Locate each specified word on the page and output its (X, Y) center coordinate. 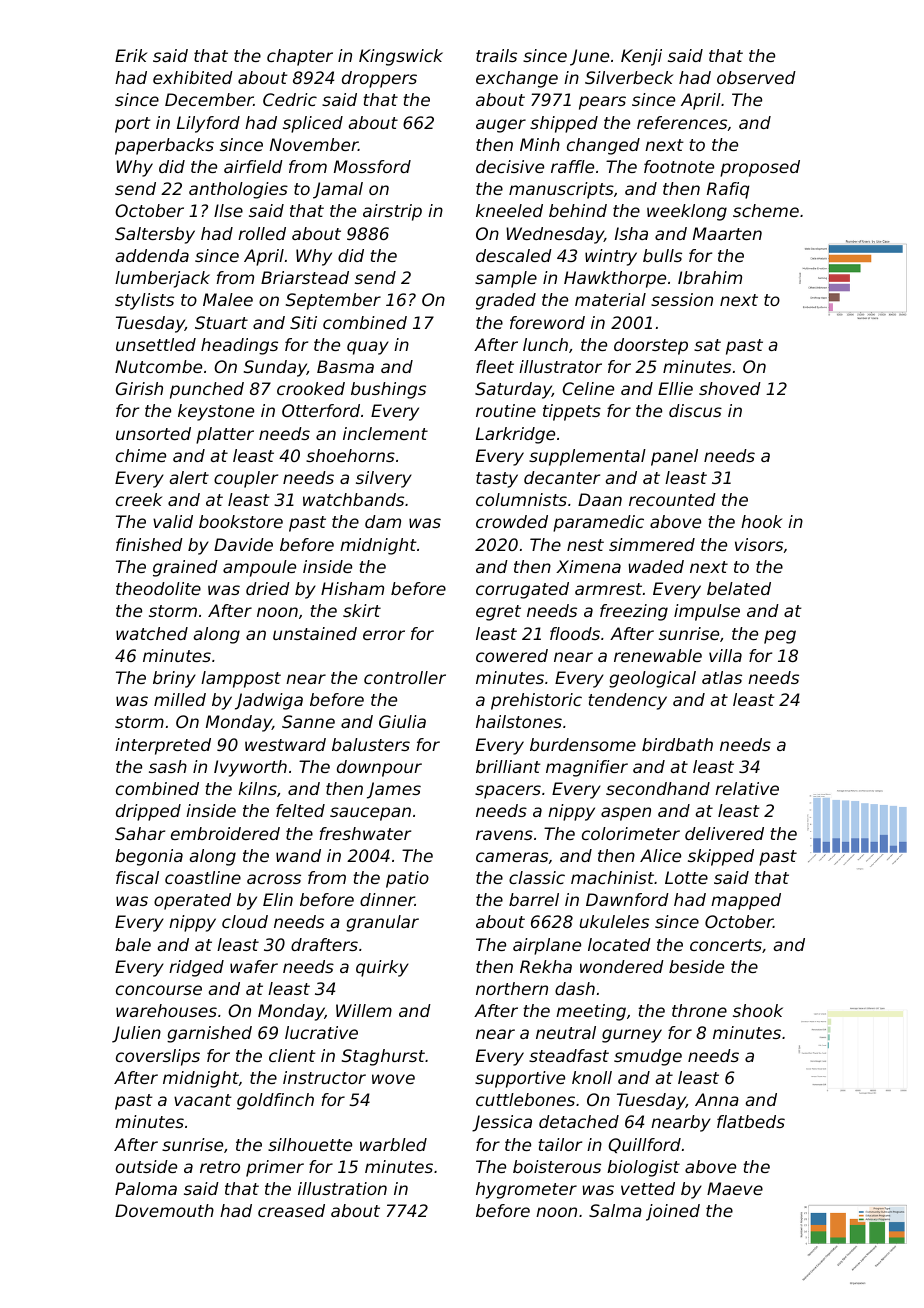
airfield (253, 166)
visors (759, 544)
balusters (371, 744)
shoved (730, 388)
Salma (615, 1210)
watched (152, 633)
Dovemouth (164, 1210)
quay (368, 348)
